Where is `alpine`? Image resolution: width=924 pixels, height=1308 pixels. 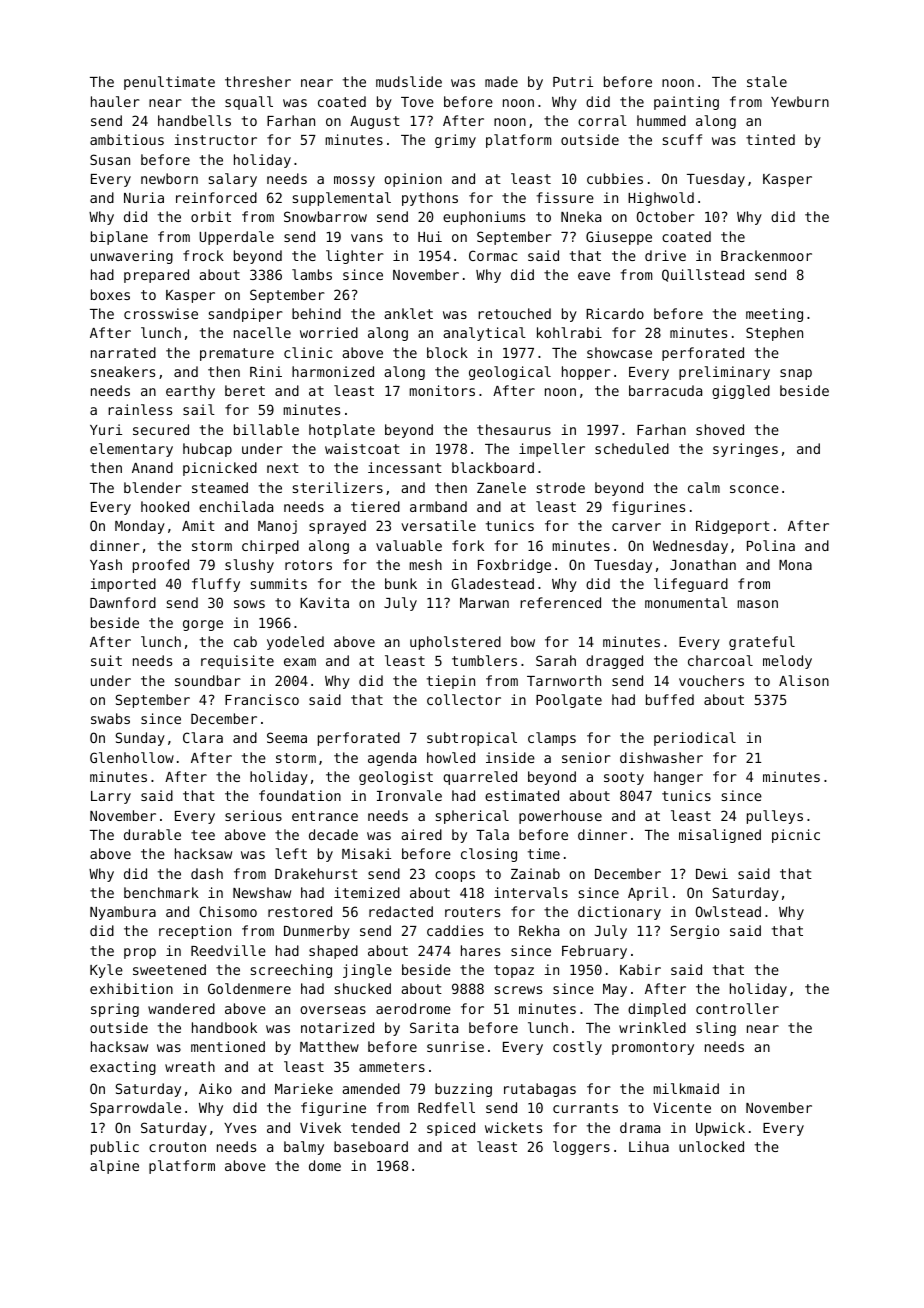 alpine is located at coordinates (114, 1167).
